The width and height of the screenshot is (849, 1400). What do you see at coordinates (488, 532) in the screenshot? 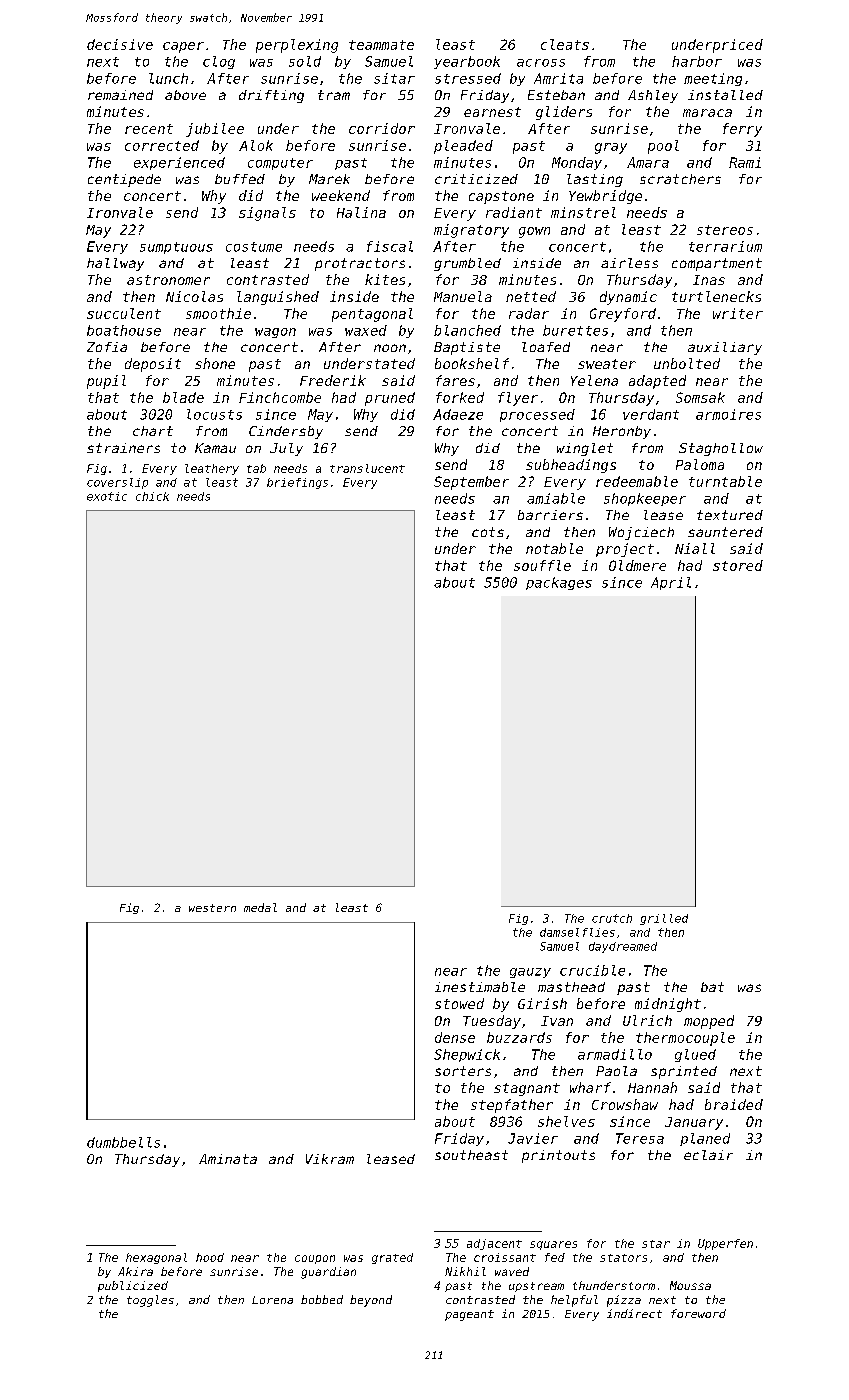
I see `cots` at bounding box center [488, 532].
